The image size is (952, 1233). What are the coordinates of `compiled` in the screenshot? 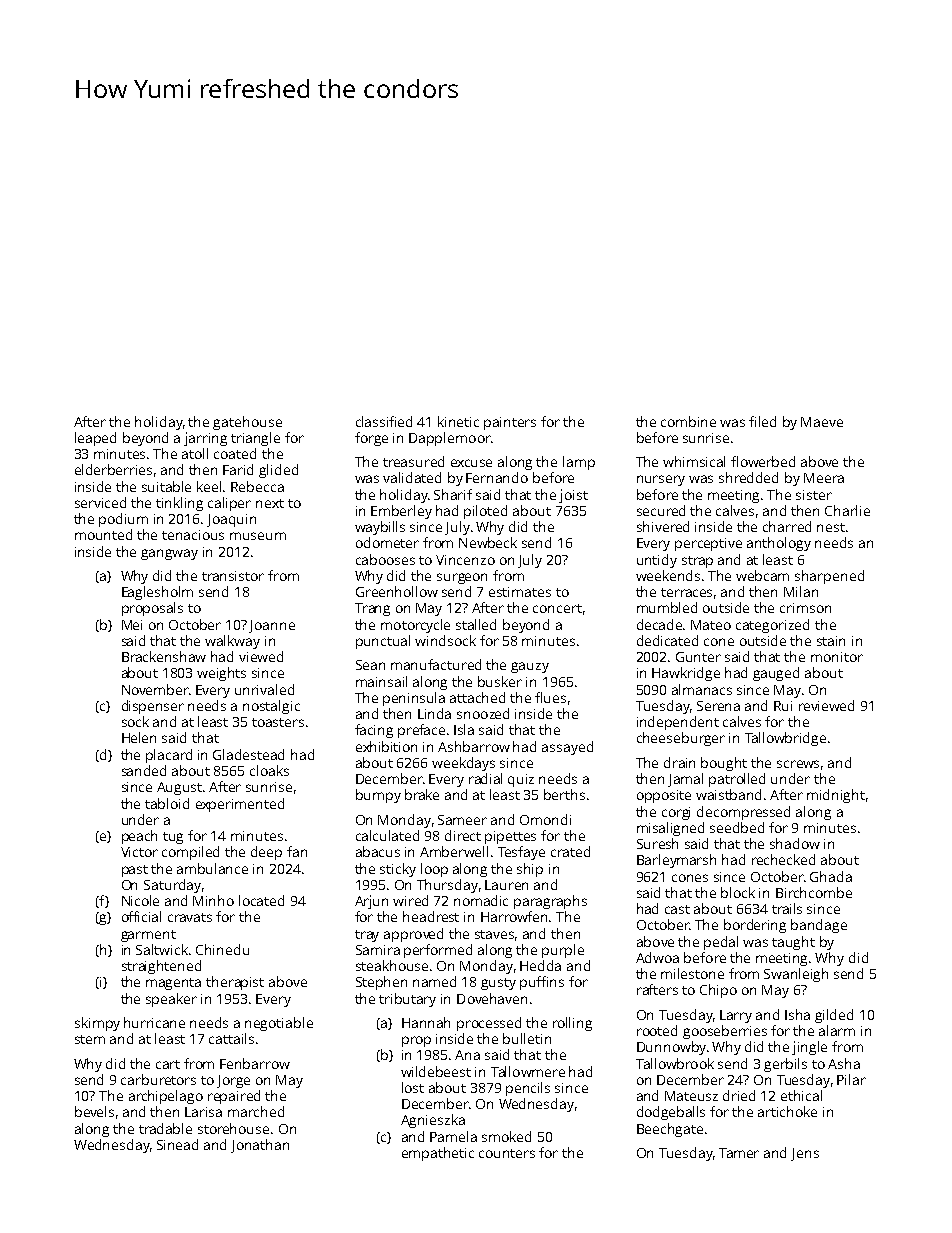 It's located at (190, 853).
